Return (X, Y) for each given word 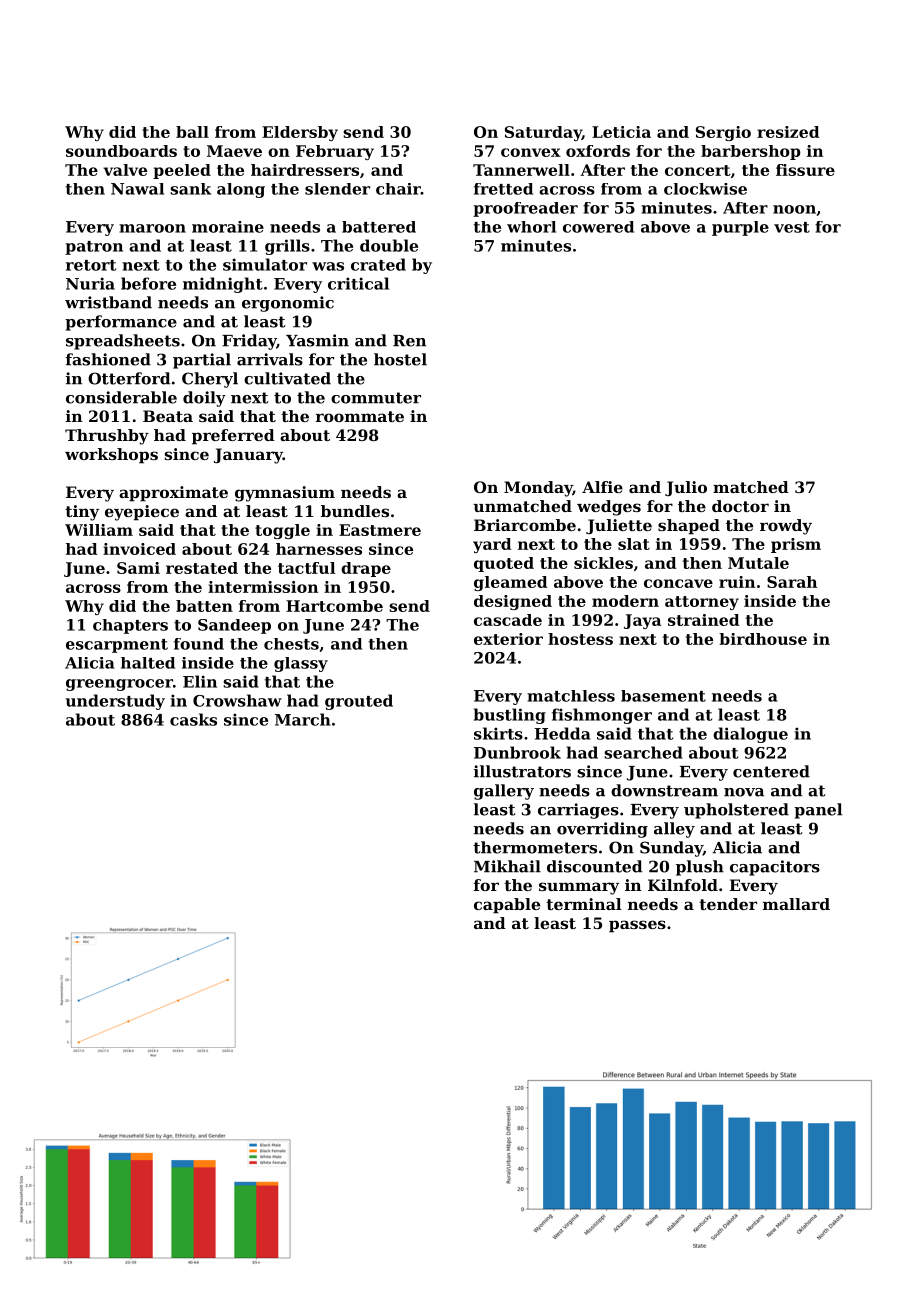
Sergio (723, 133)
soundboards (121, 151)
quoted (504, 564)
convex (531, 152)
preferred (233, 437)
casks (193, 719)
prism (796, 545)
